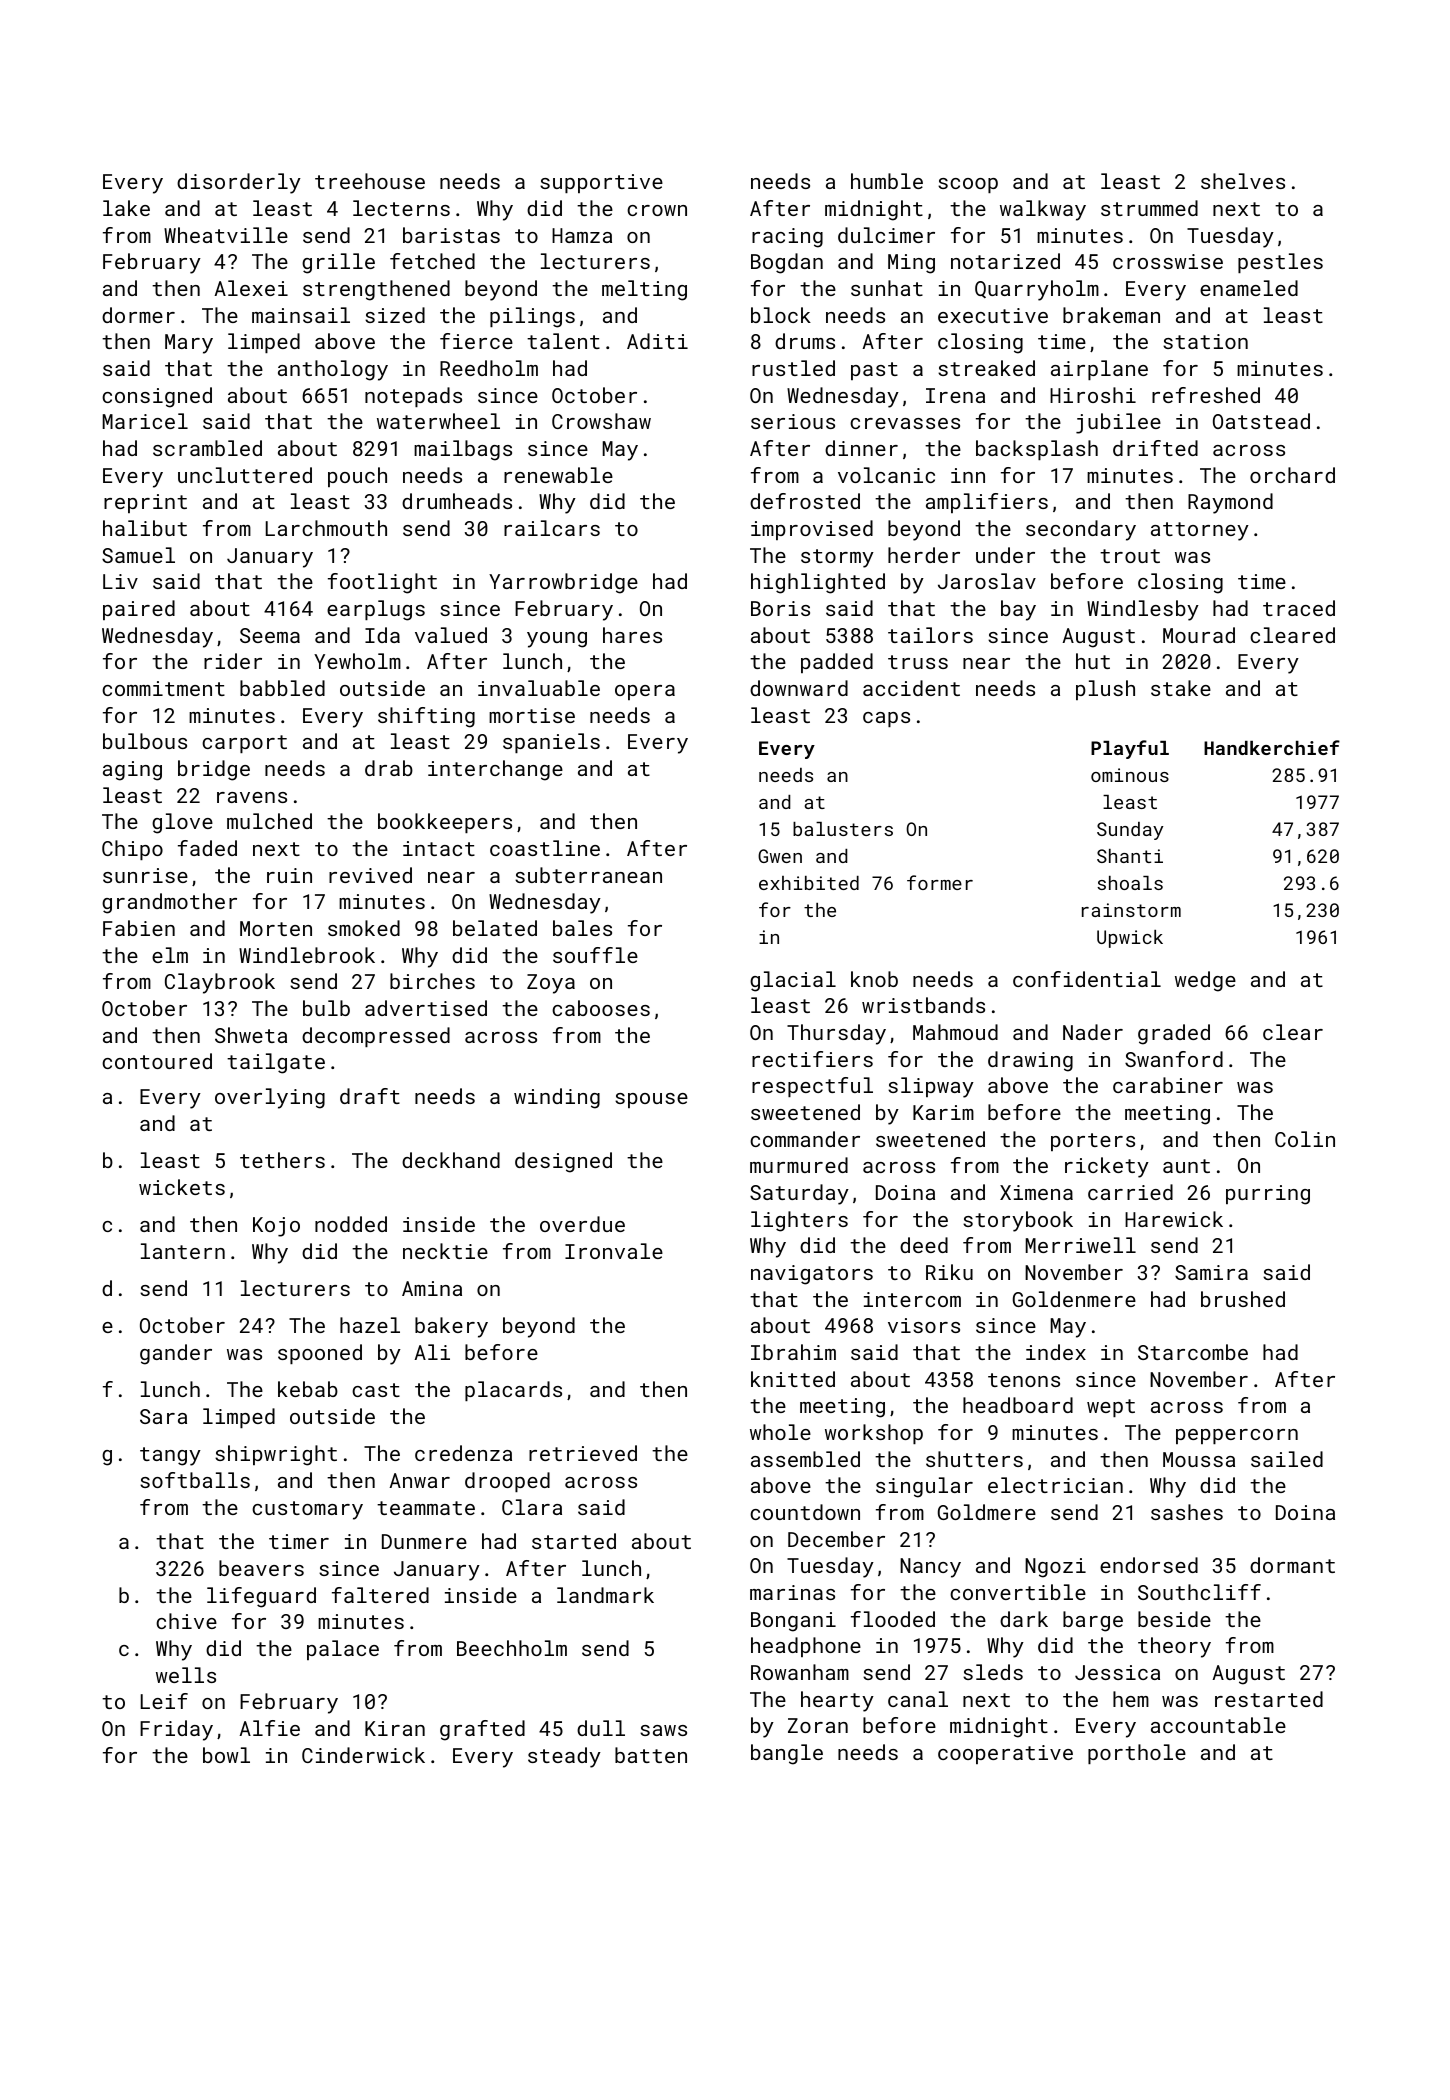  What do you see at coordinates (1005, 261) in the screenshot?
I see `notarized` at bounding box center [1005, 261].
